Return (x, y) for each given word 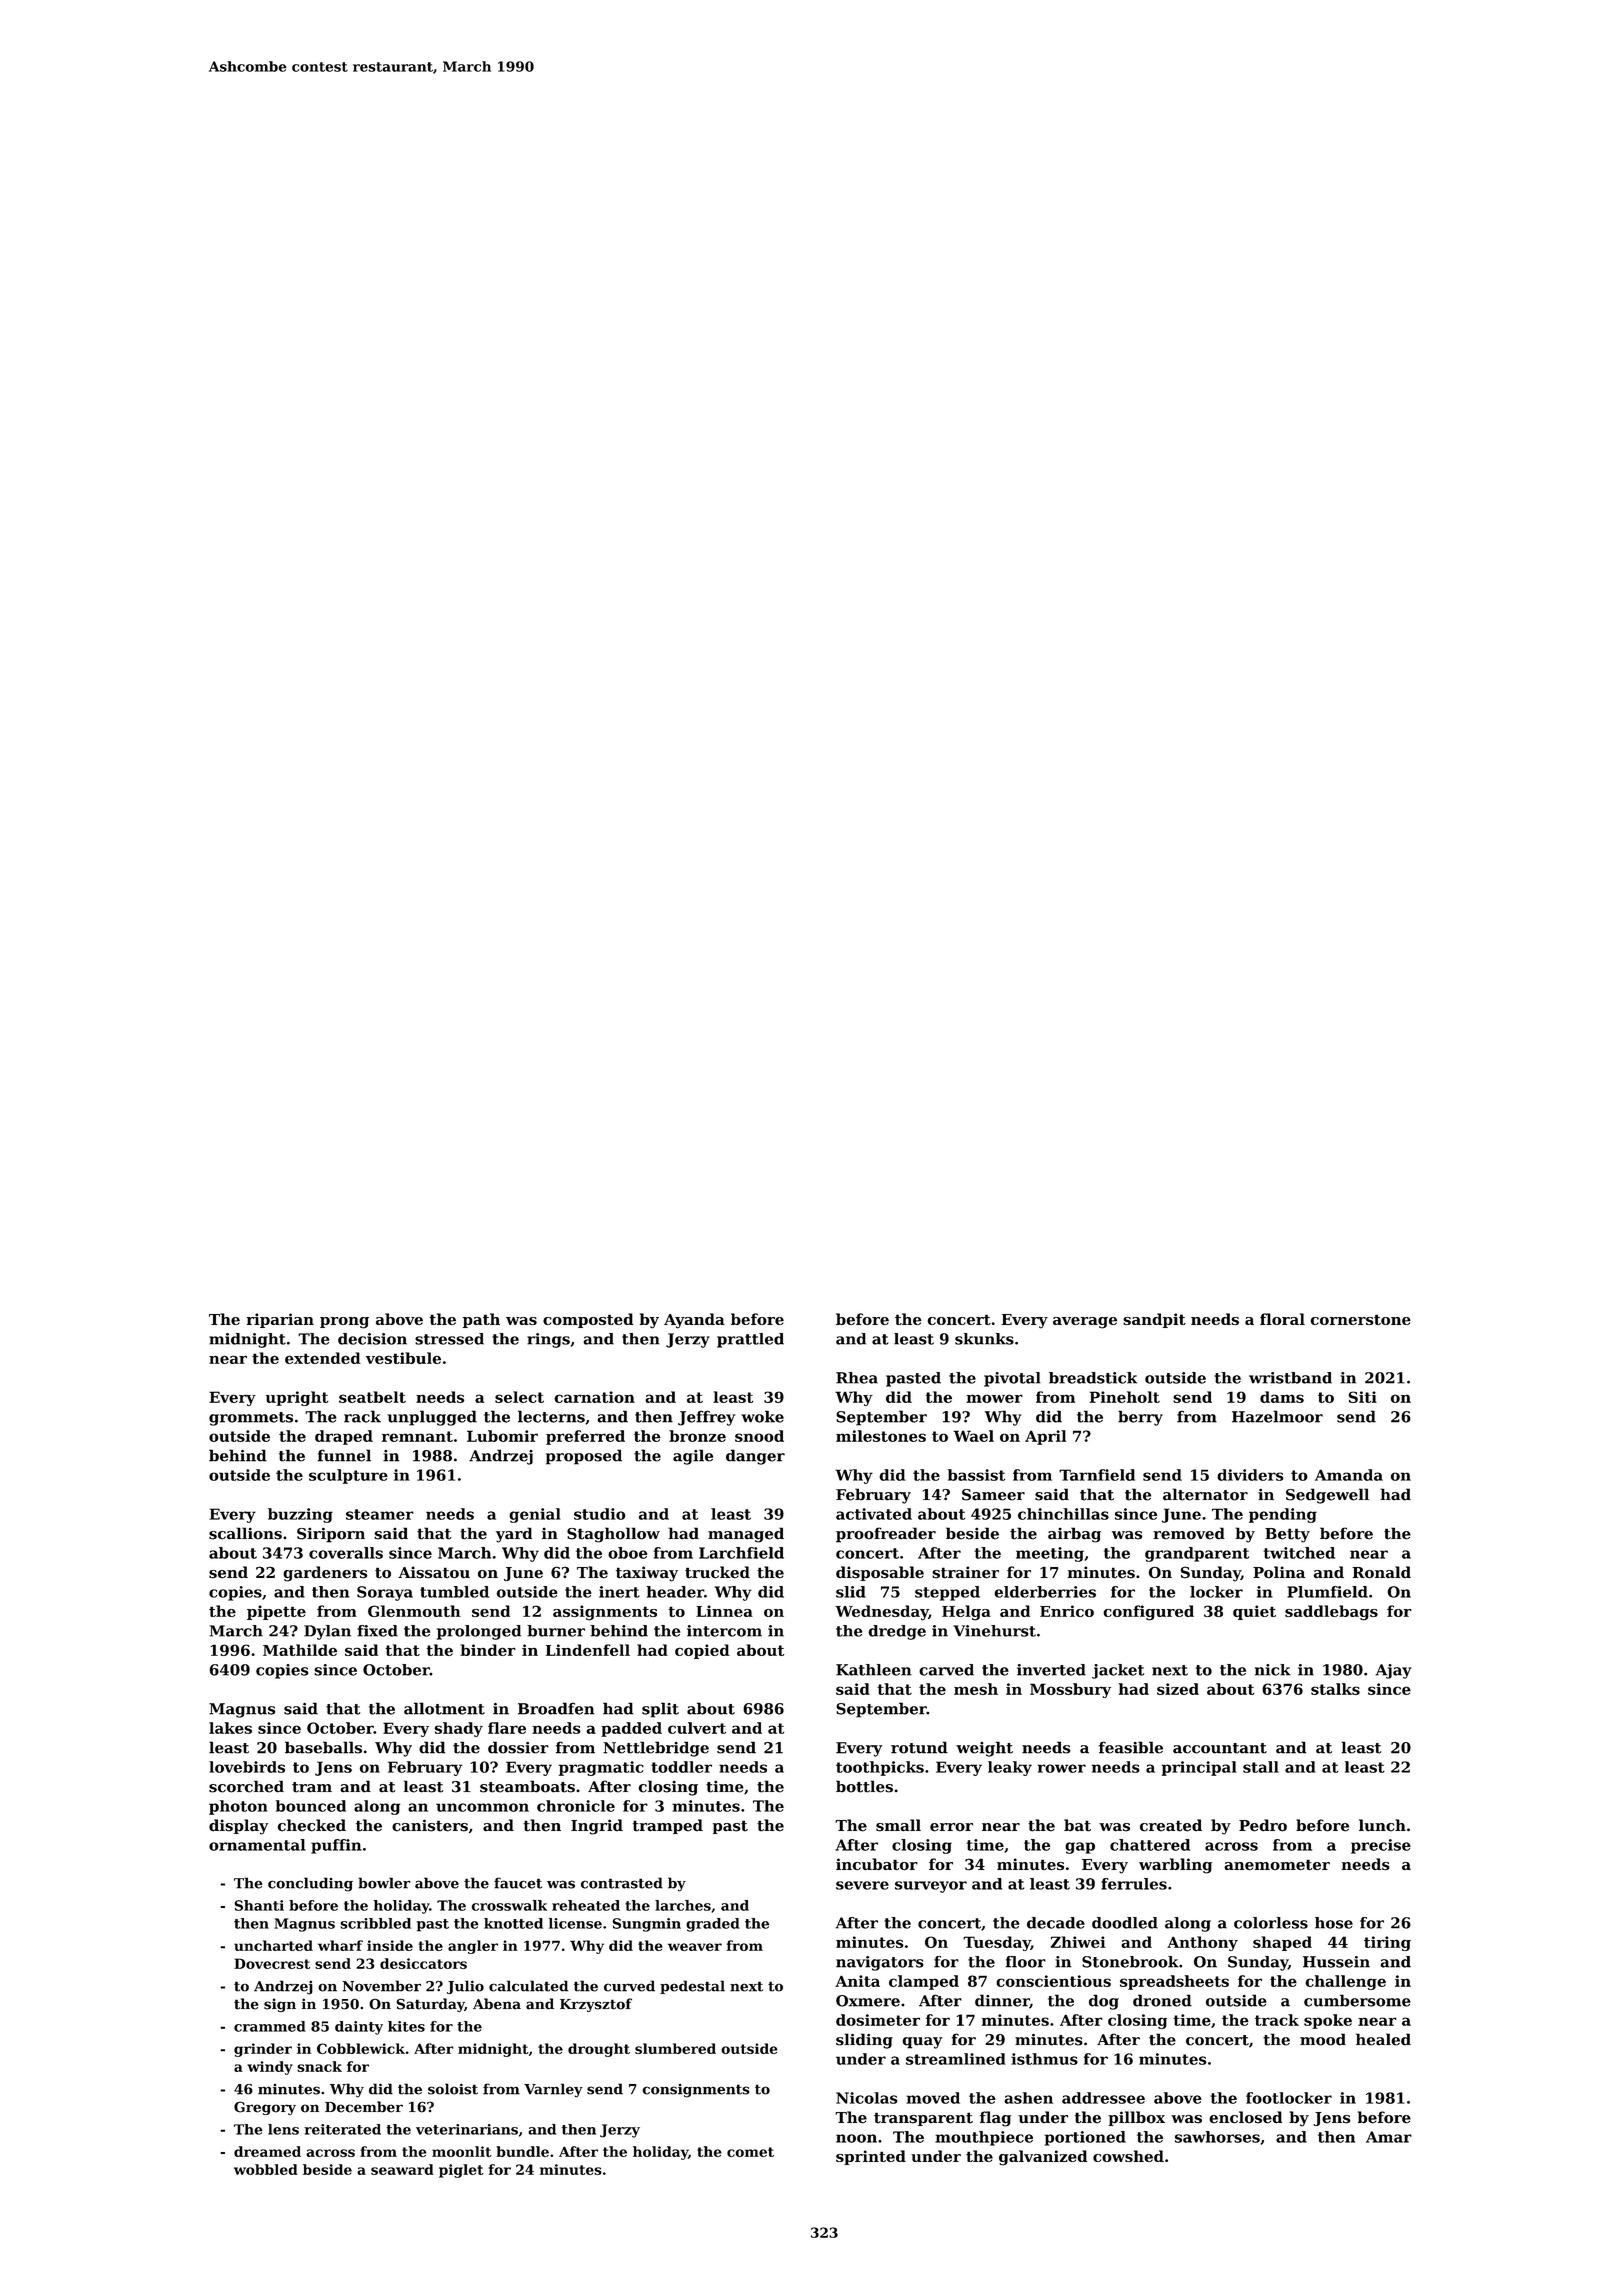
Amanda (1349, 1475)
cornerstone (1361, 1319)
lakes (230, 1728)
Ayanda (694, 1321)
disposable (880, 1573)
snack (319, 2066)
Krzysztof (596, 2005)
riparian (280, 1320)
